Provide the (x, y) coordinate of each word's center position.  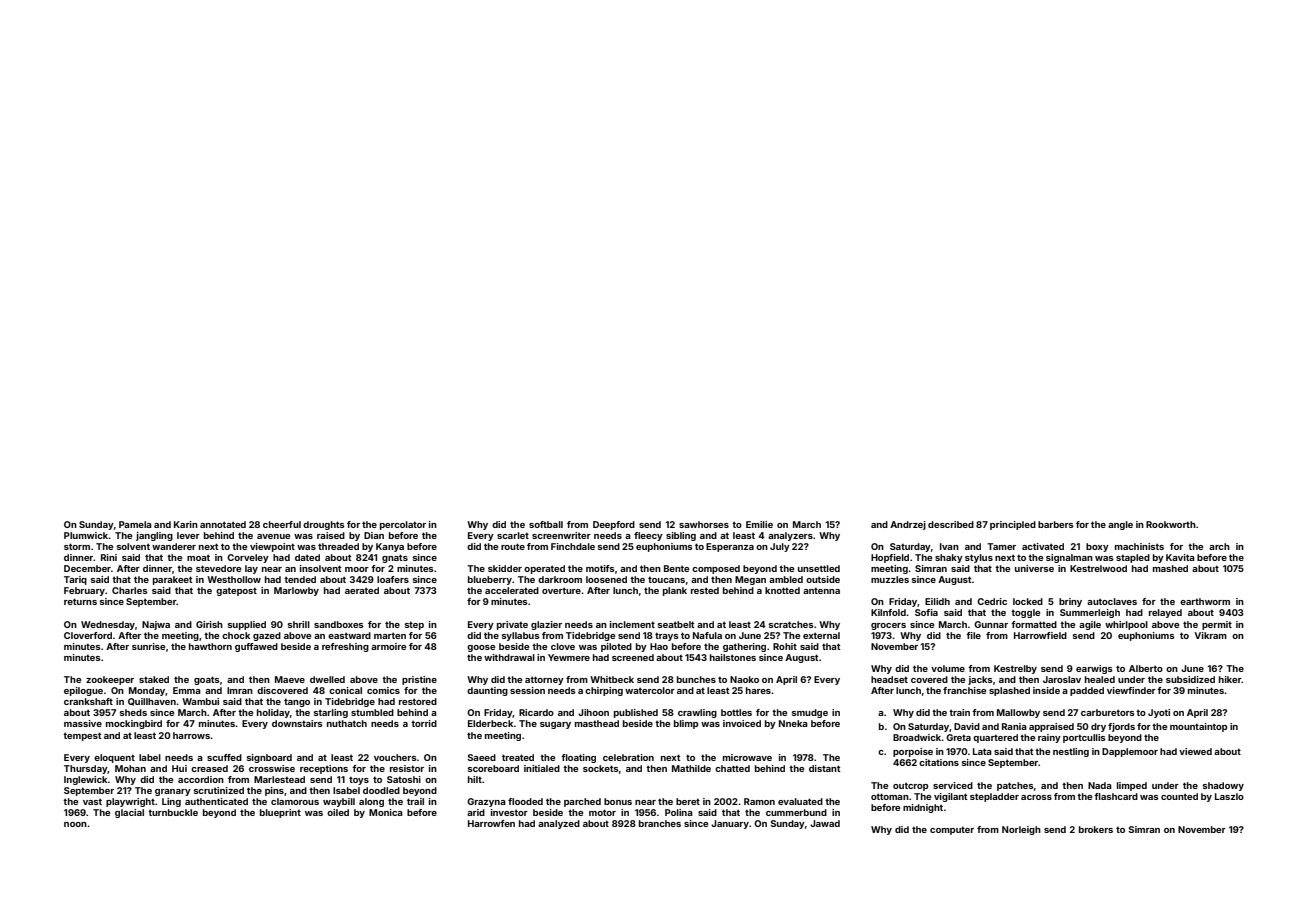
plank (675, 591)
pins (274, 791)
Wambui (200, 701)
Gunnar (991, 624)
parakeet (173, 580)
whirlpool (1126, 625)
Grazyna (486, 802)
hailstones (733, 657)
